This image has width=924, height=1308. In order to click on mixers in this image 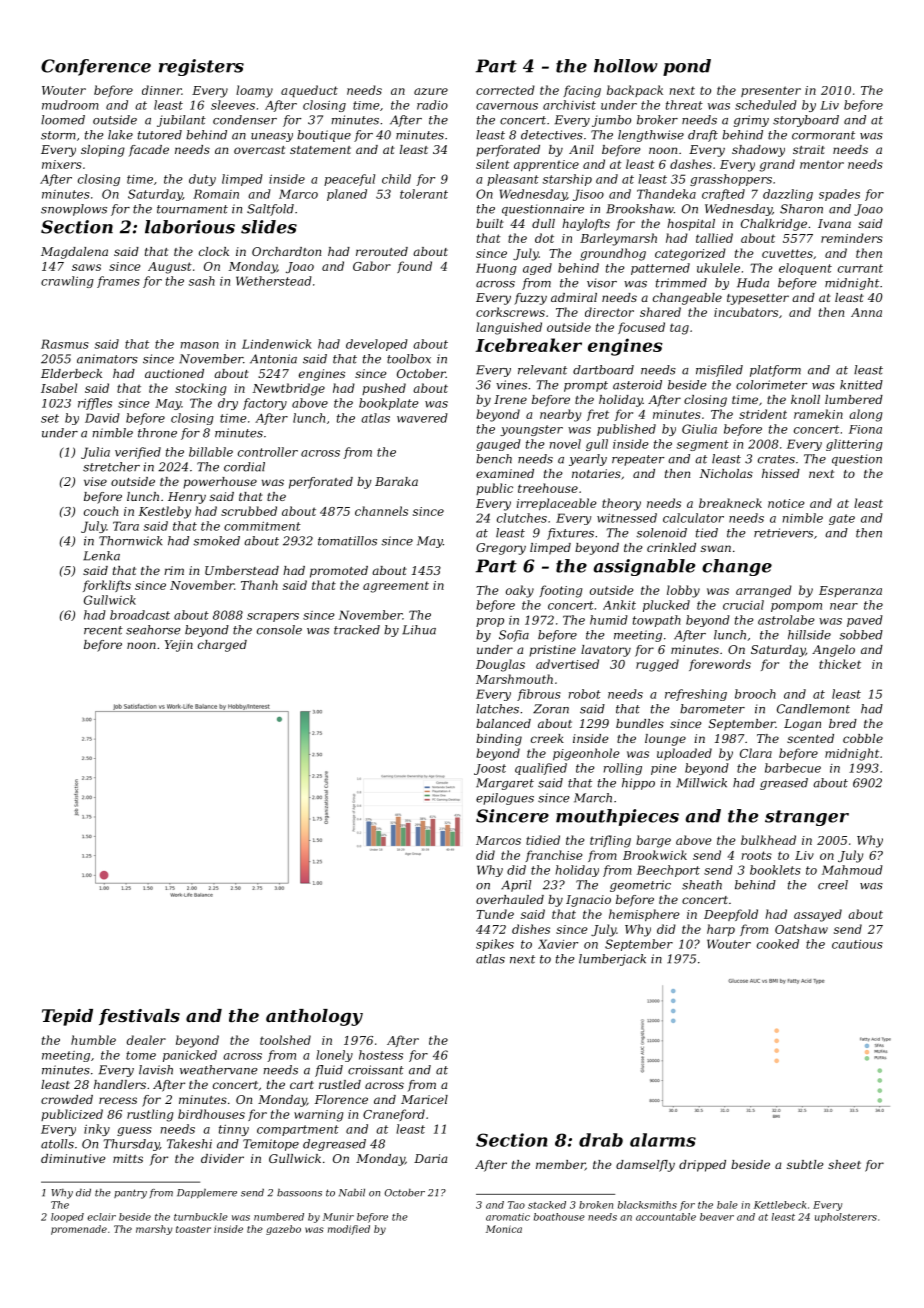, I will do `click(62, 164)`.
